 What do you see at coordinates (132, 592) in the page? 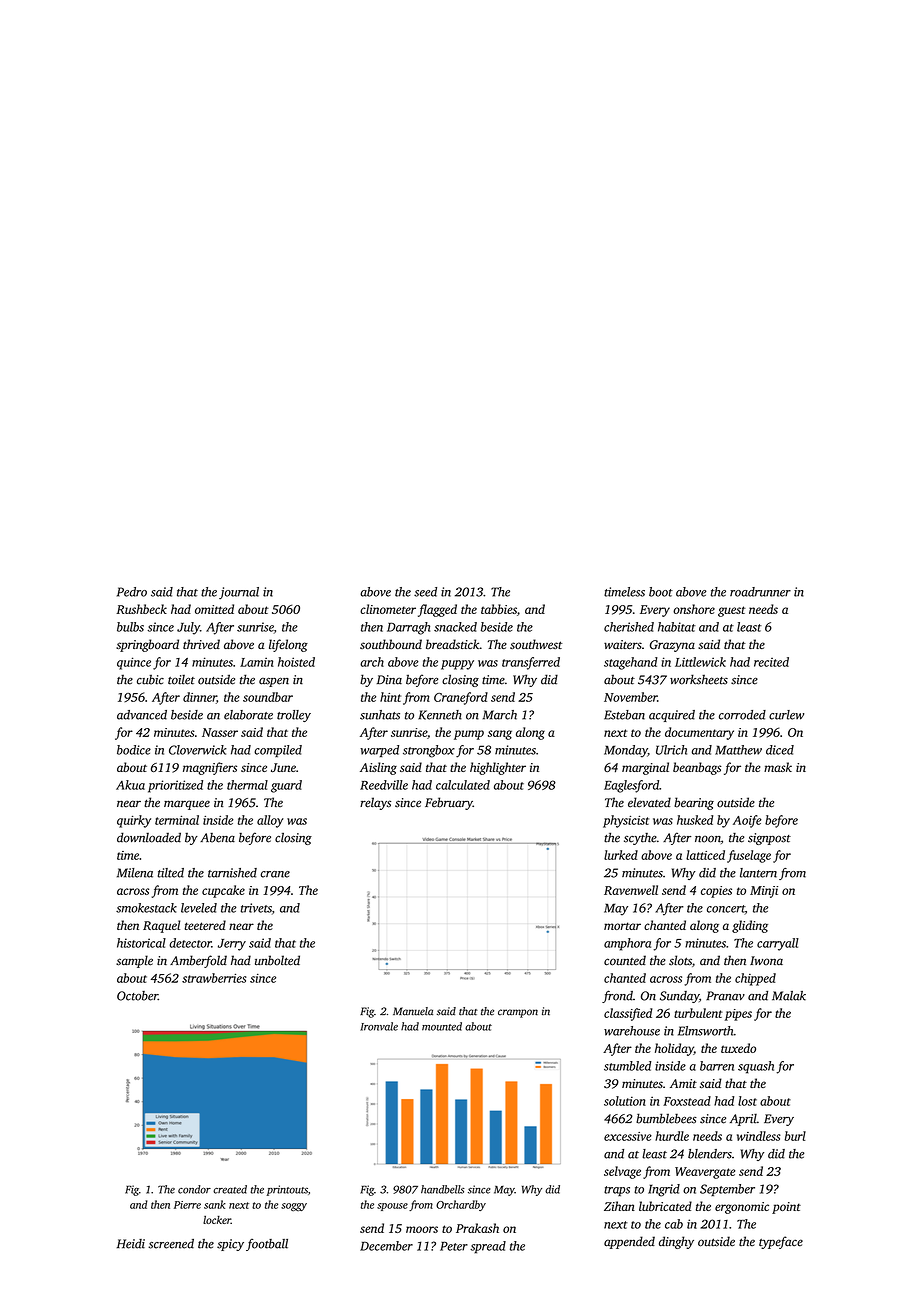
I see `Pedro` at bounding box center [132, 592].
